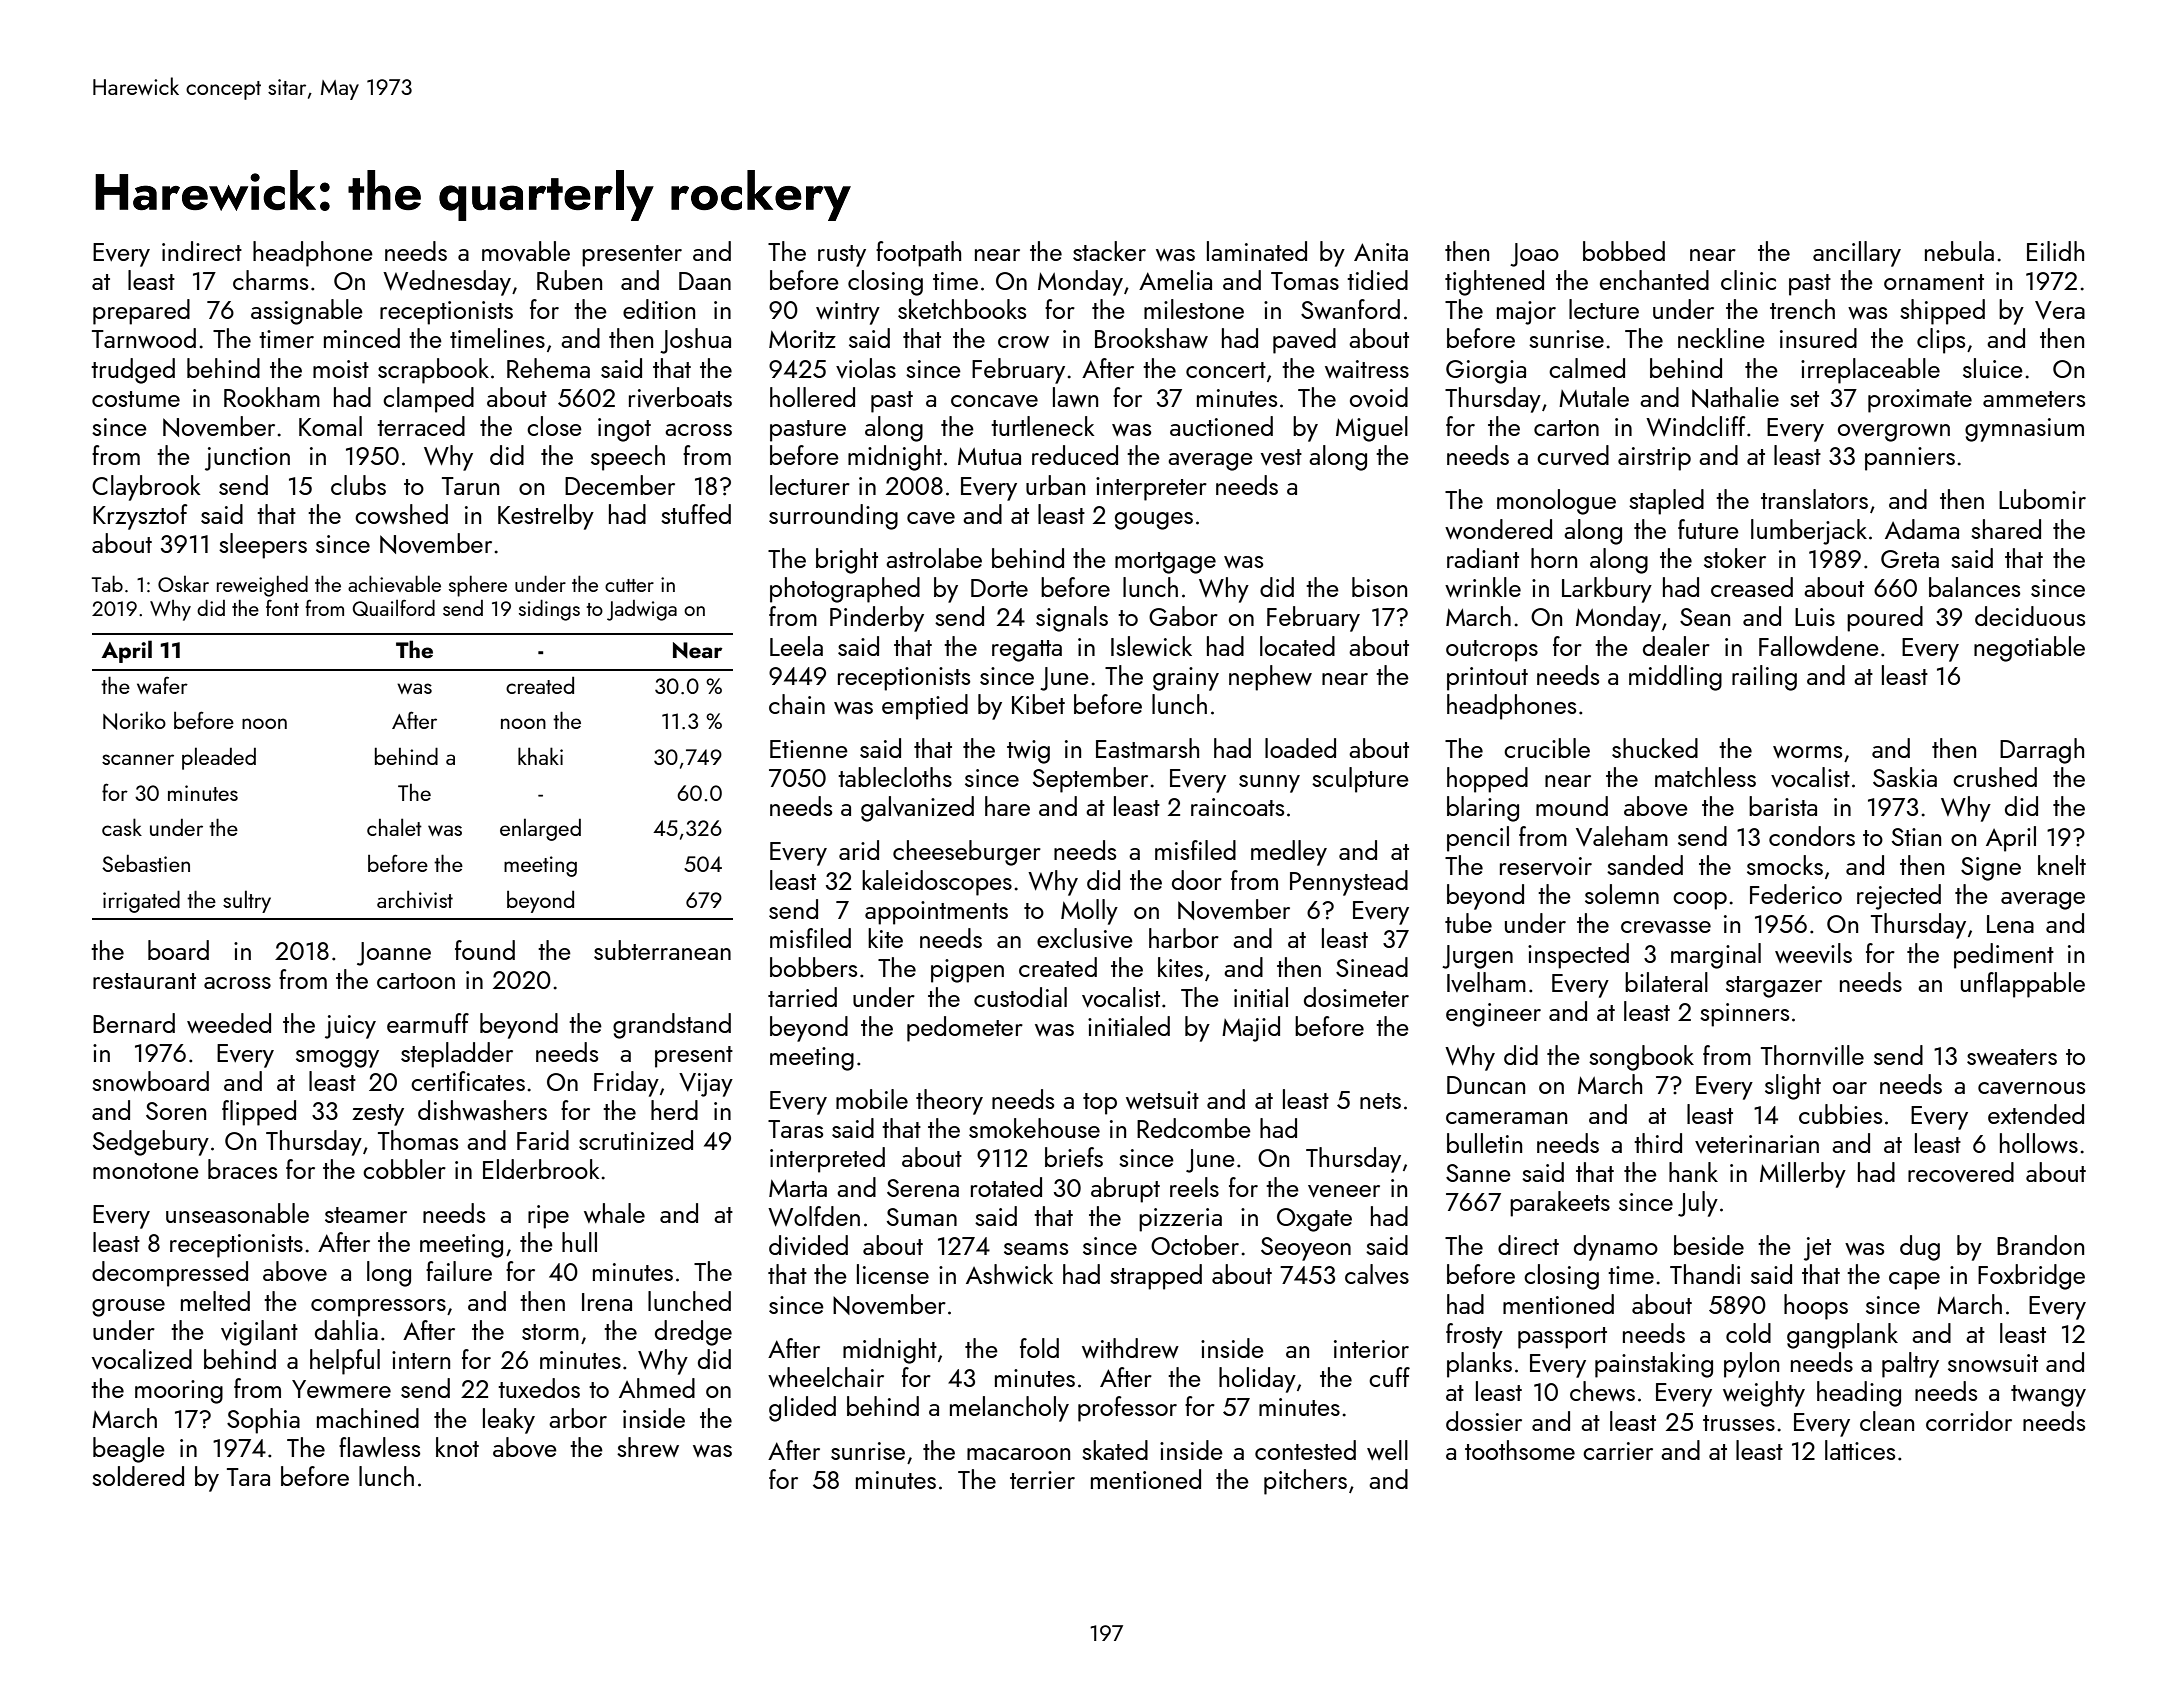 This page has width=2178, height=1683. What do you see at coordinates (1705, 1274) in the page?
I see `Thandi` at bounding box center [1705, 1274].
